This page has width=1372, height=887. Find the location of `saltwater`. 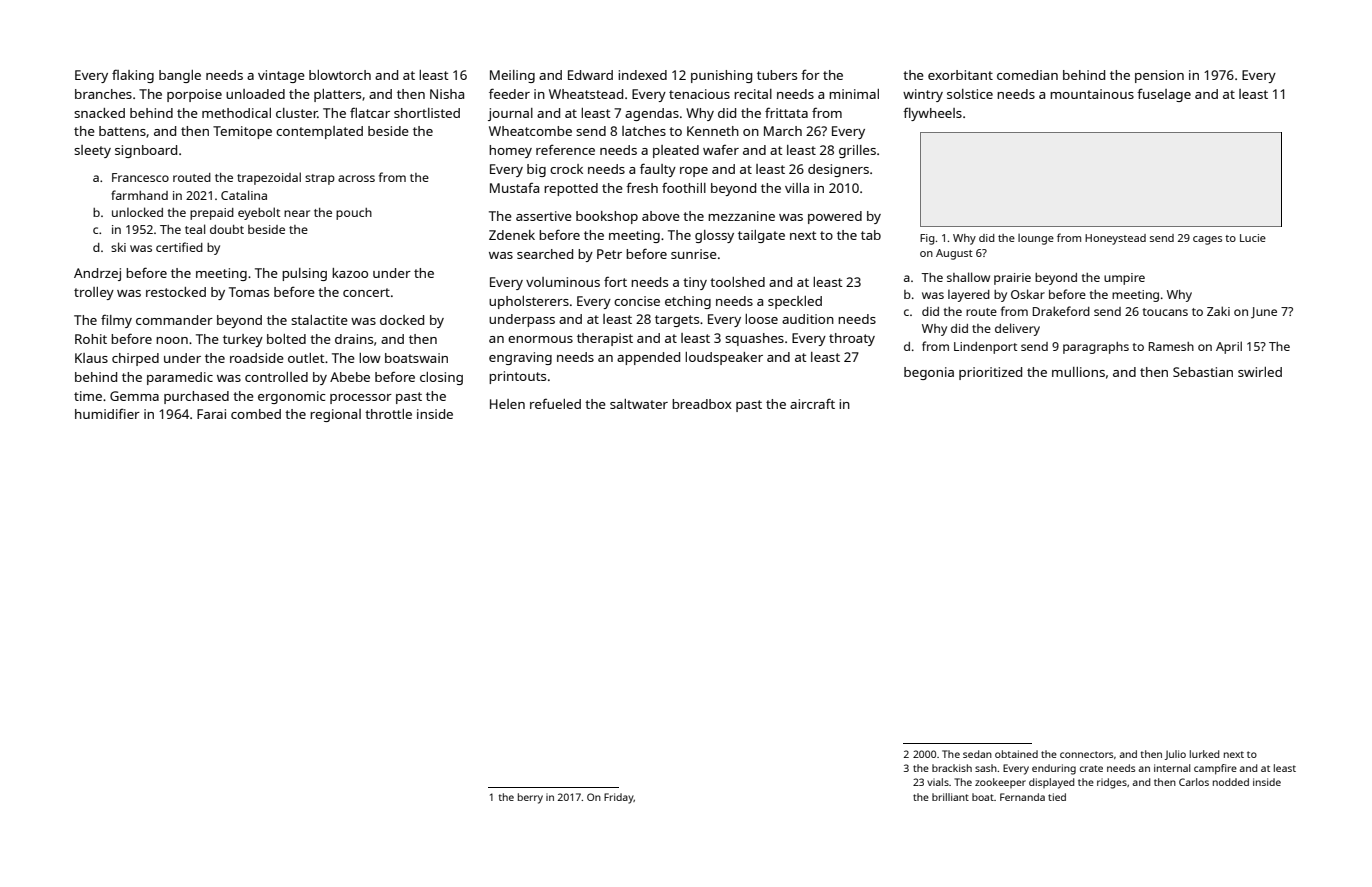

saltwater is located at coordinates (639, 404).
